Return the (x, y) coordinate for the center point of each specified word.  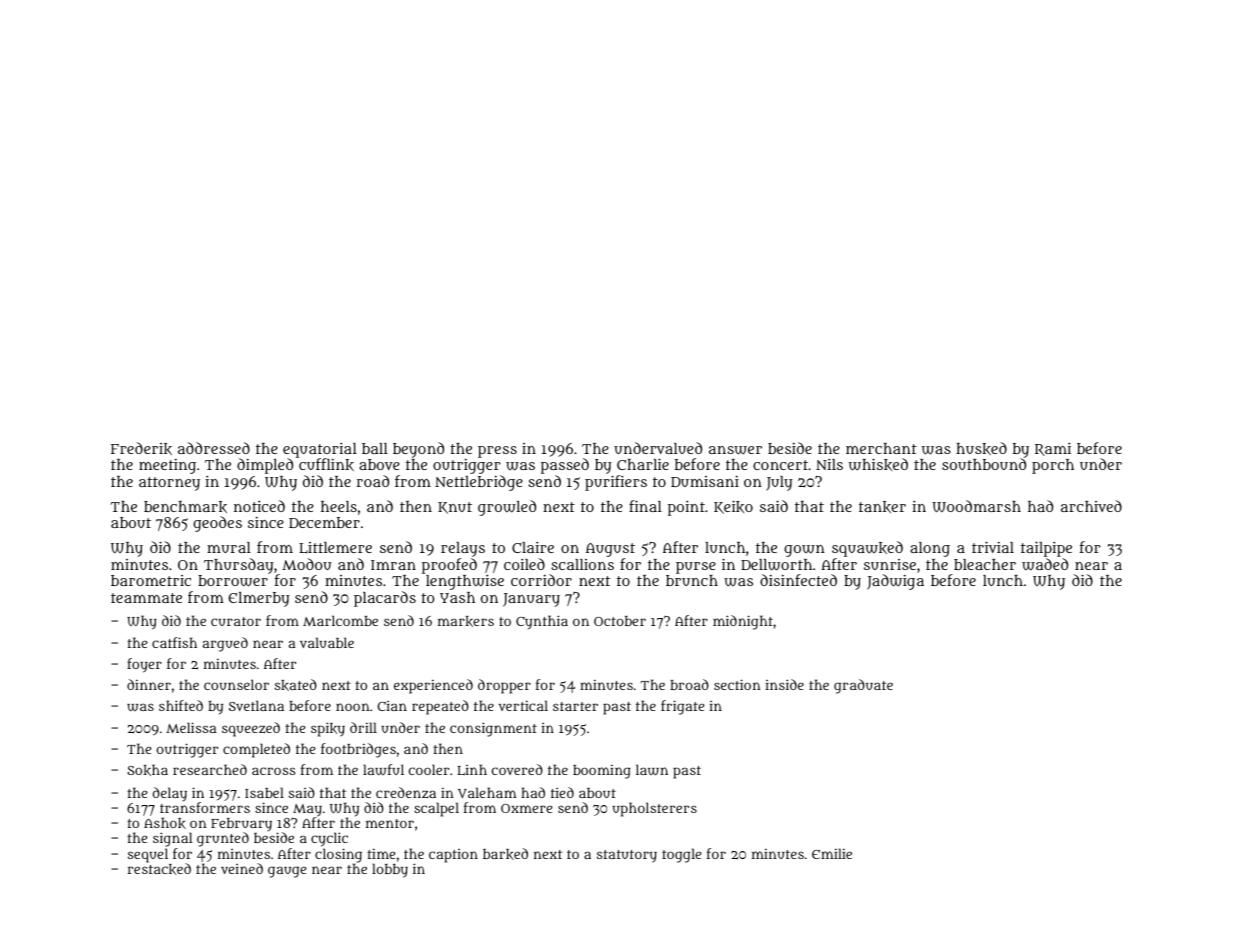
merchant (881, 448)
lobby (390, 870)
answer (735, 450)
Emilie (832, 853)
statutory (627, 856)
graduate (863, 686)
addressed (214, 448)
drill (363, 727)
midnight (743, 622)
